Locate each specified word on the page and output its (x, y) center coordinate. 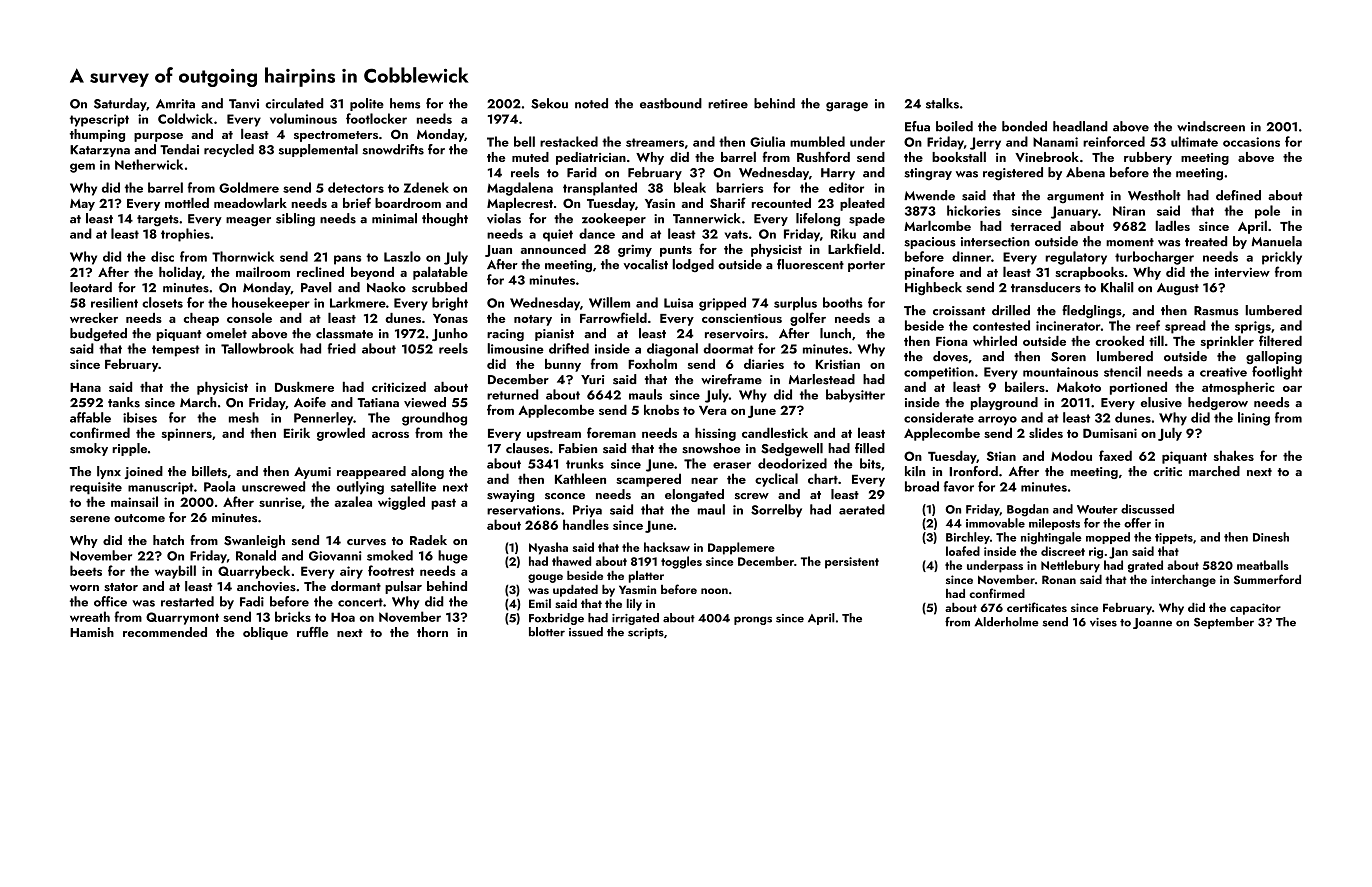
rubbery (1148, 158)
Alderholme (1007, 622)
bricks (293, 616)
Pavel (316, 287)
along (427, 472)
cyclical (776, 480)
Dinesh (1271, 537)
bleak (690, 187)
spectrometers (336, 136)
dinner (971, 256)
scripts (646, 633)
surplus (795, 304)
